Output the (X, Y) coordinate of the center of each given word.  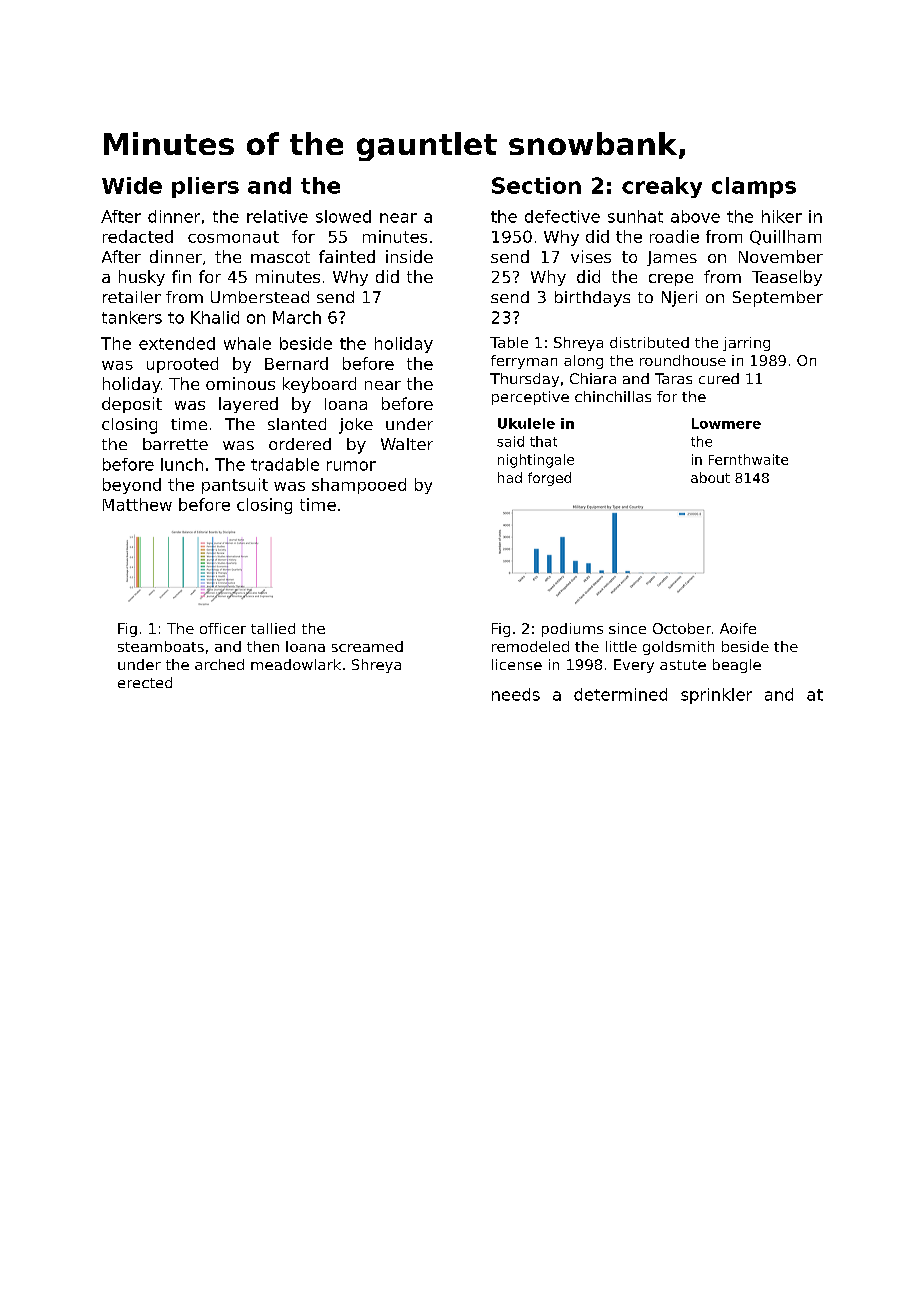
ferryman (524, 362)
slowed (343, 216)
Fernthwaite (748, 459)
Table (509, 342)
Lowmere (726, 423)
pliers (205, 187)
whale (247, 343)
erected (145, 682)
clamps (754, 187)
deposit (132, 405)
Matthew (137, 504)
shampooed (359, 486)
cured (719, 378)
